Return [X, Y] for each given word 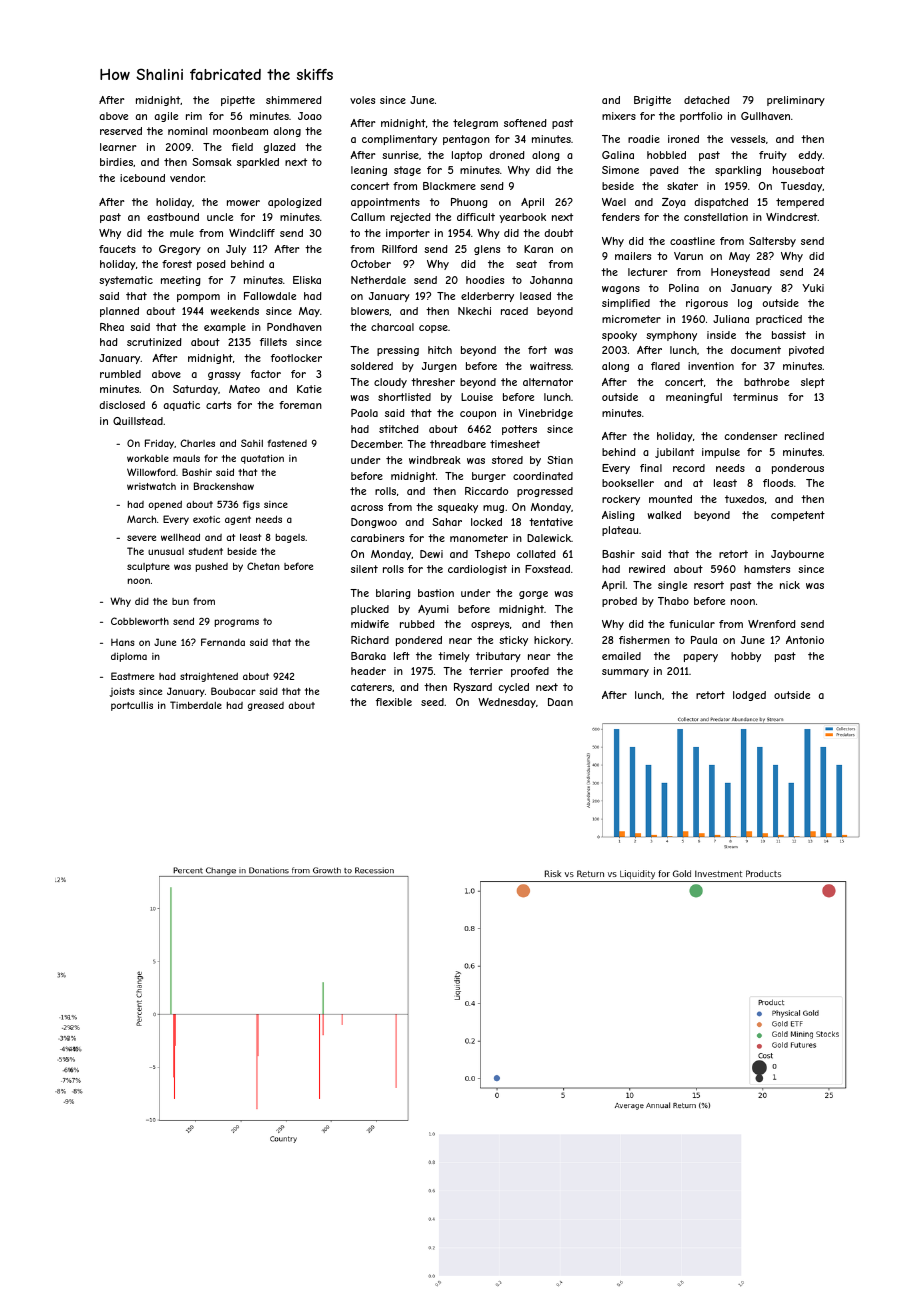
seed [432, 702]
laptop [467, 156]
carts [218, 405]
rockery [621, 500]
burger [489, 477]
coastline [692, 241]
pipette [238, 101]
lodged [749, 696]
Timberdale [196, 705]
